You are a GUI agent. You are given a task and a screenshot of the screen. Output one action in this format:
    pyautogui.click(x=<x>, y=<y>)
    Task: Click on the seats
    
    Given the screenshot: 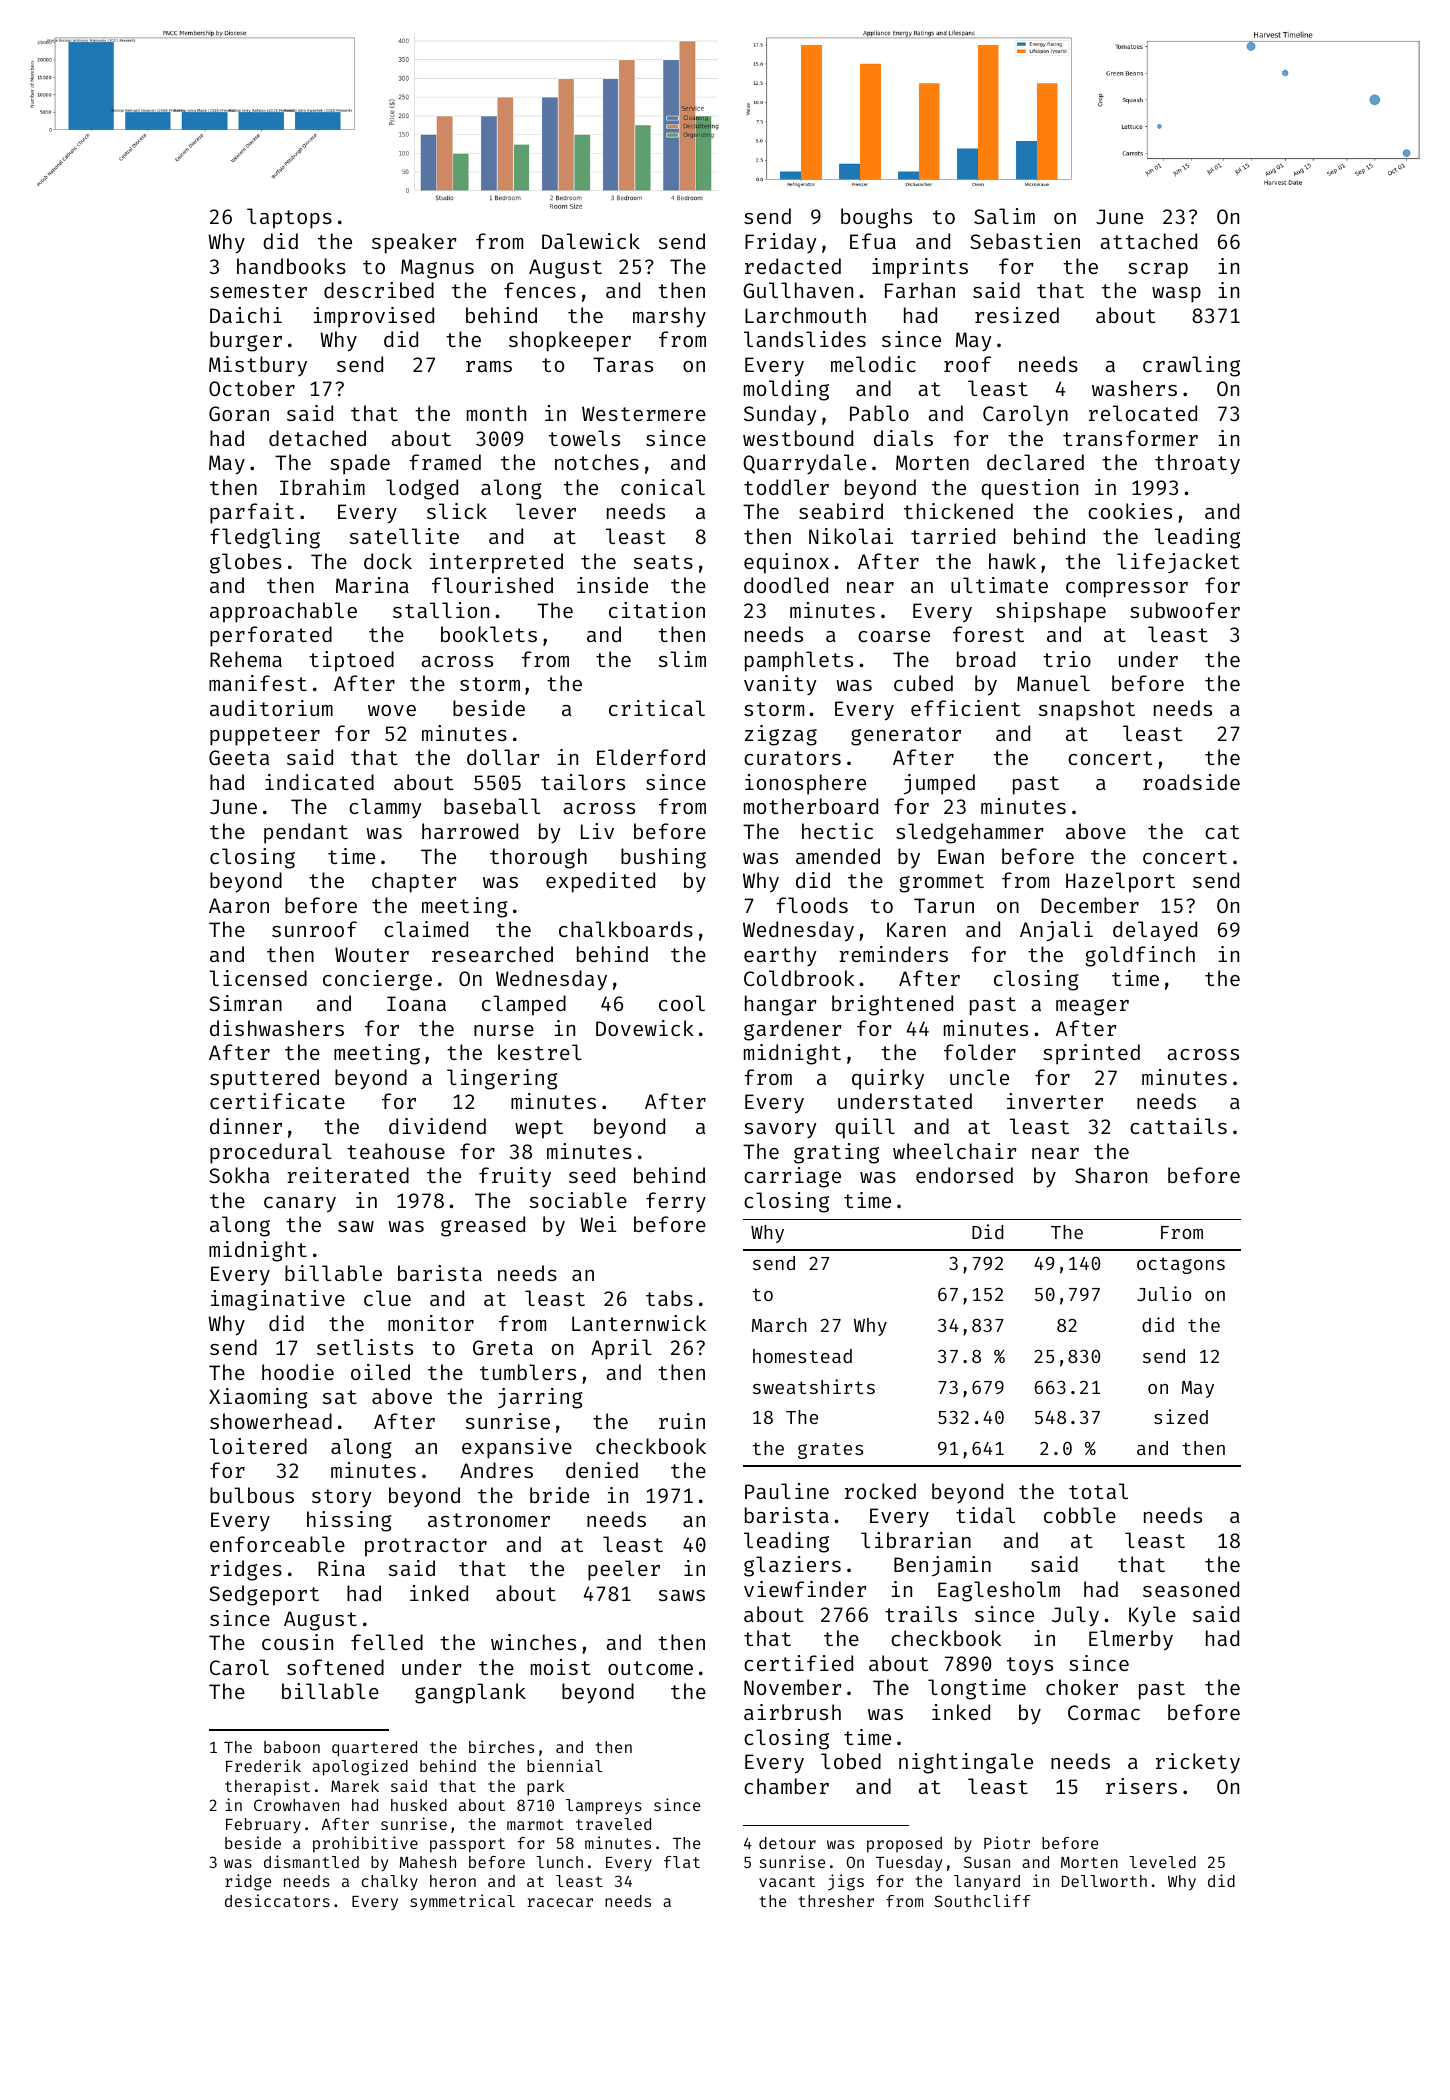 What is the action you would take?
    pyautogui.click(x=663, y=562)
